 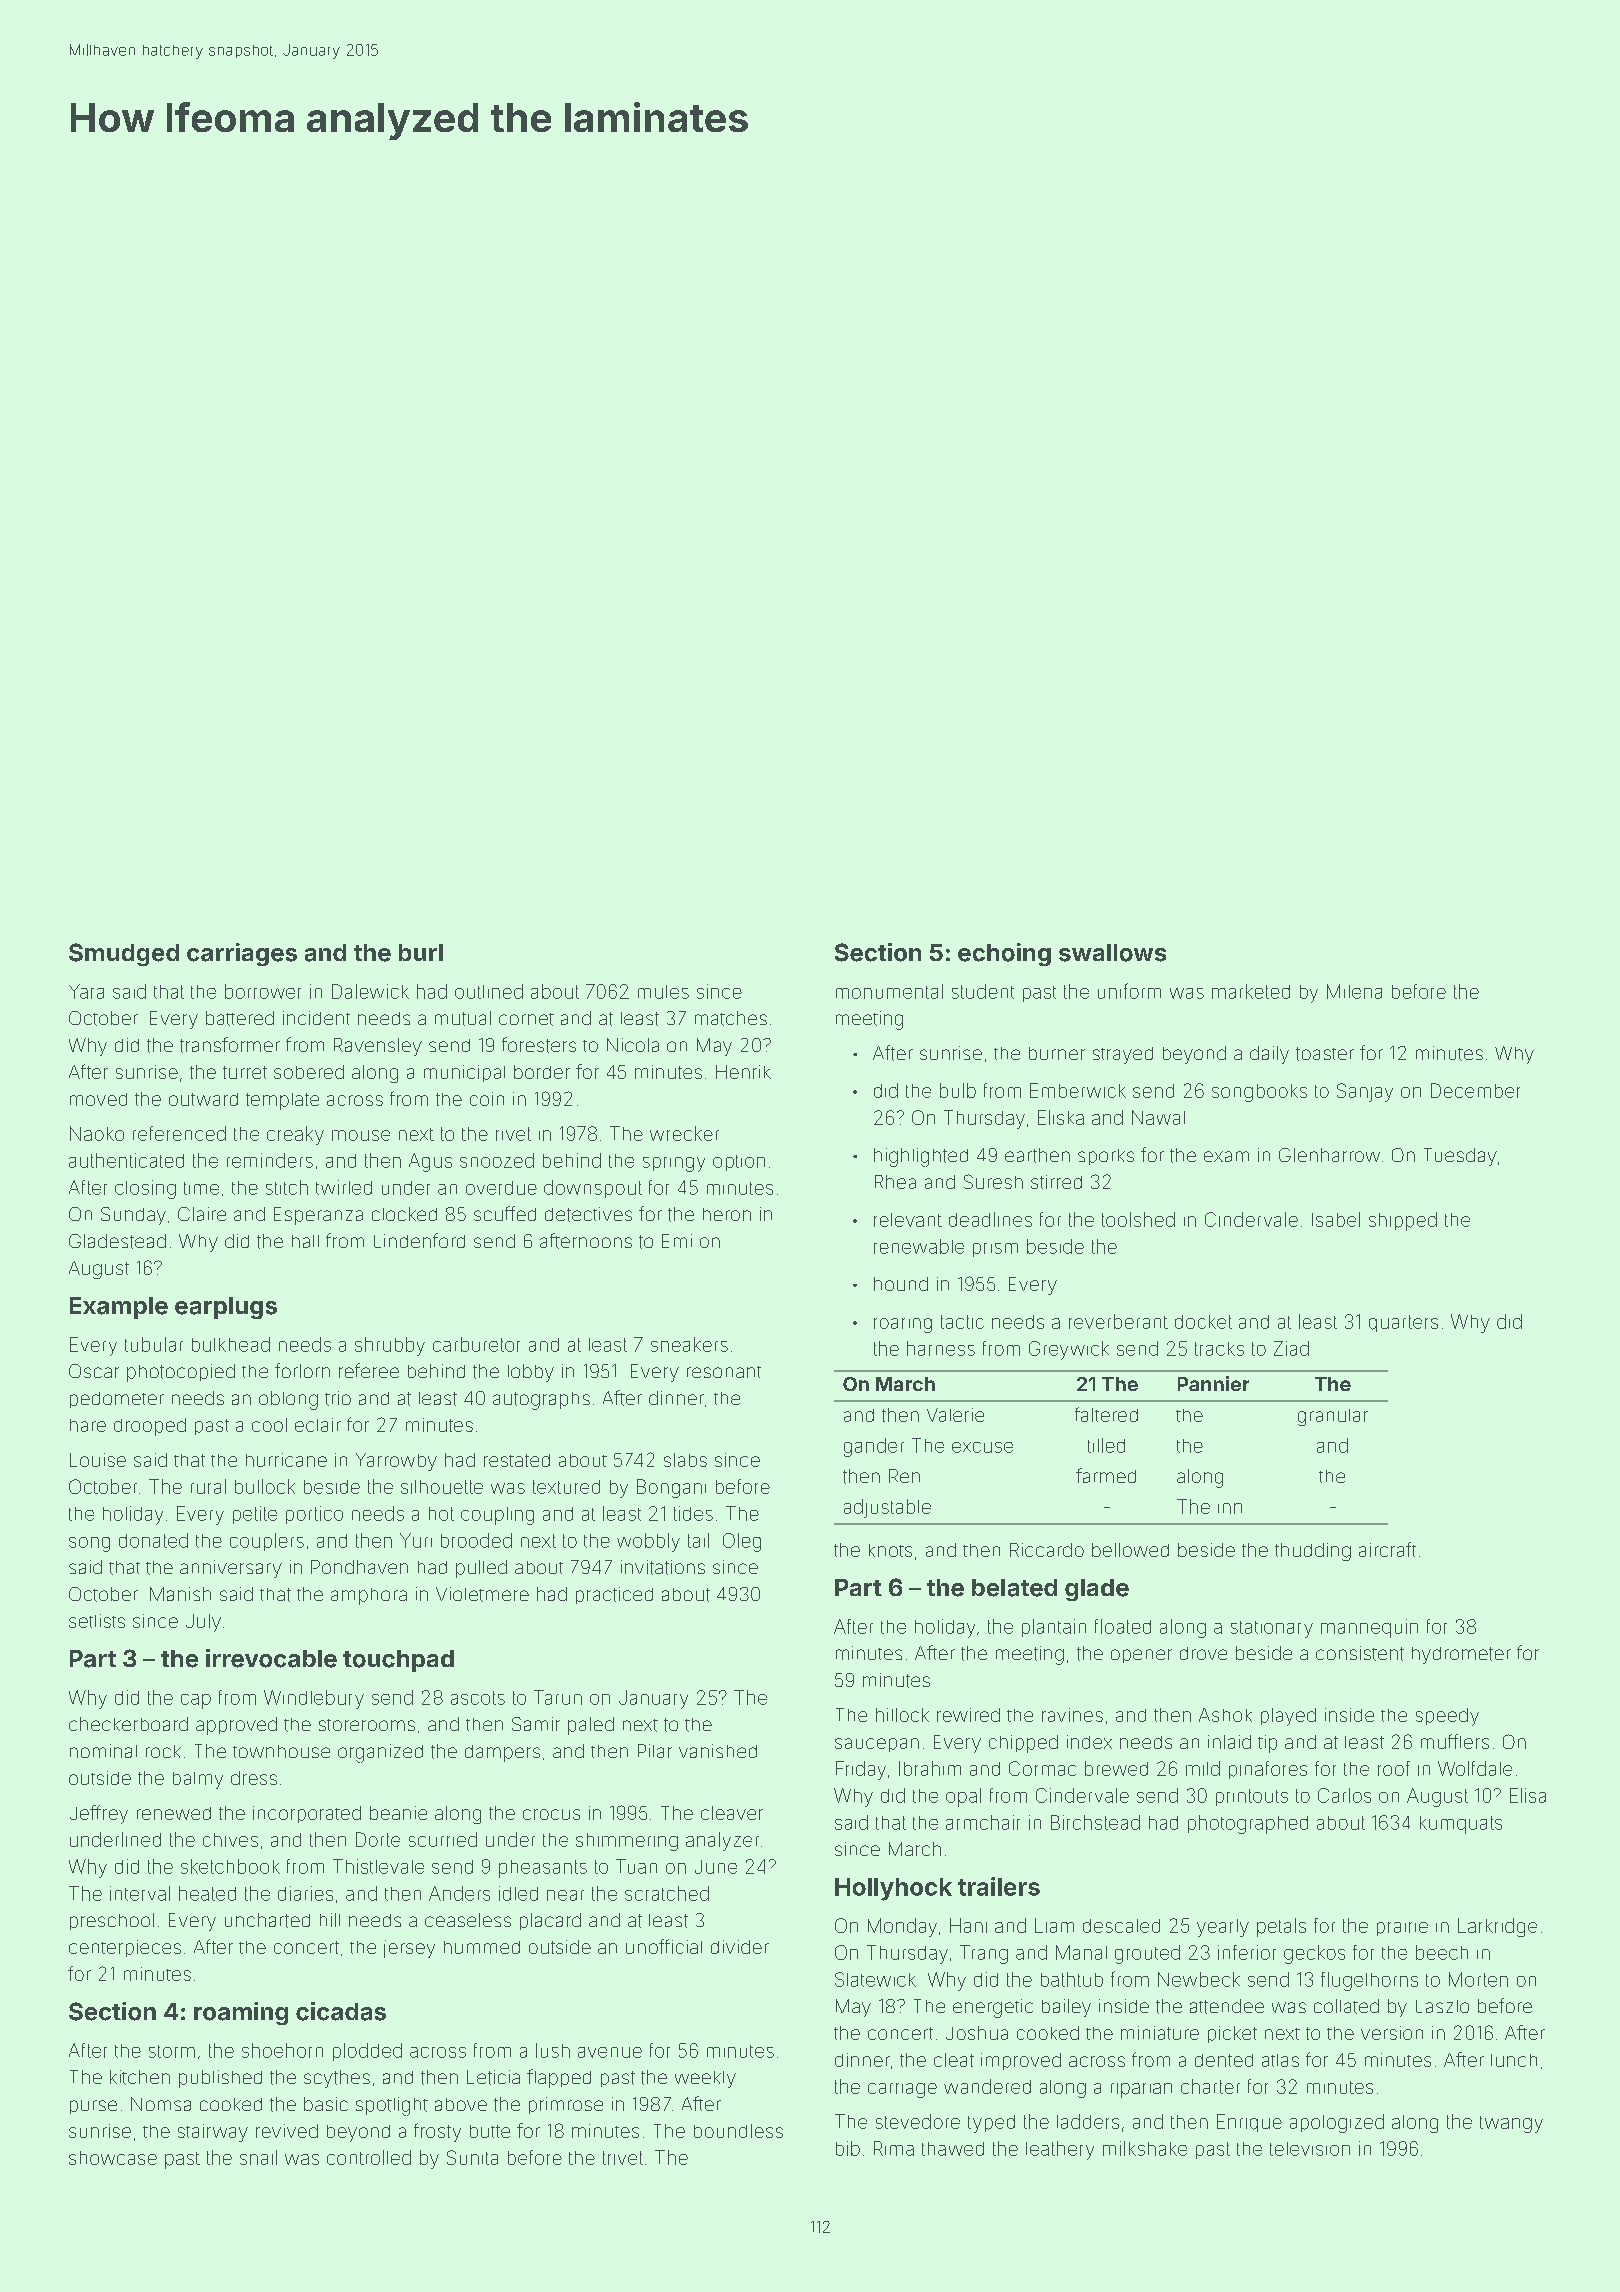 What do you see at coordinates (472, 2157) in the document?
I see `Sunita` at bounding box center [472, 2157].
